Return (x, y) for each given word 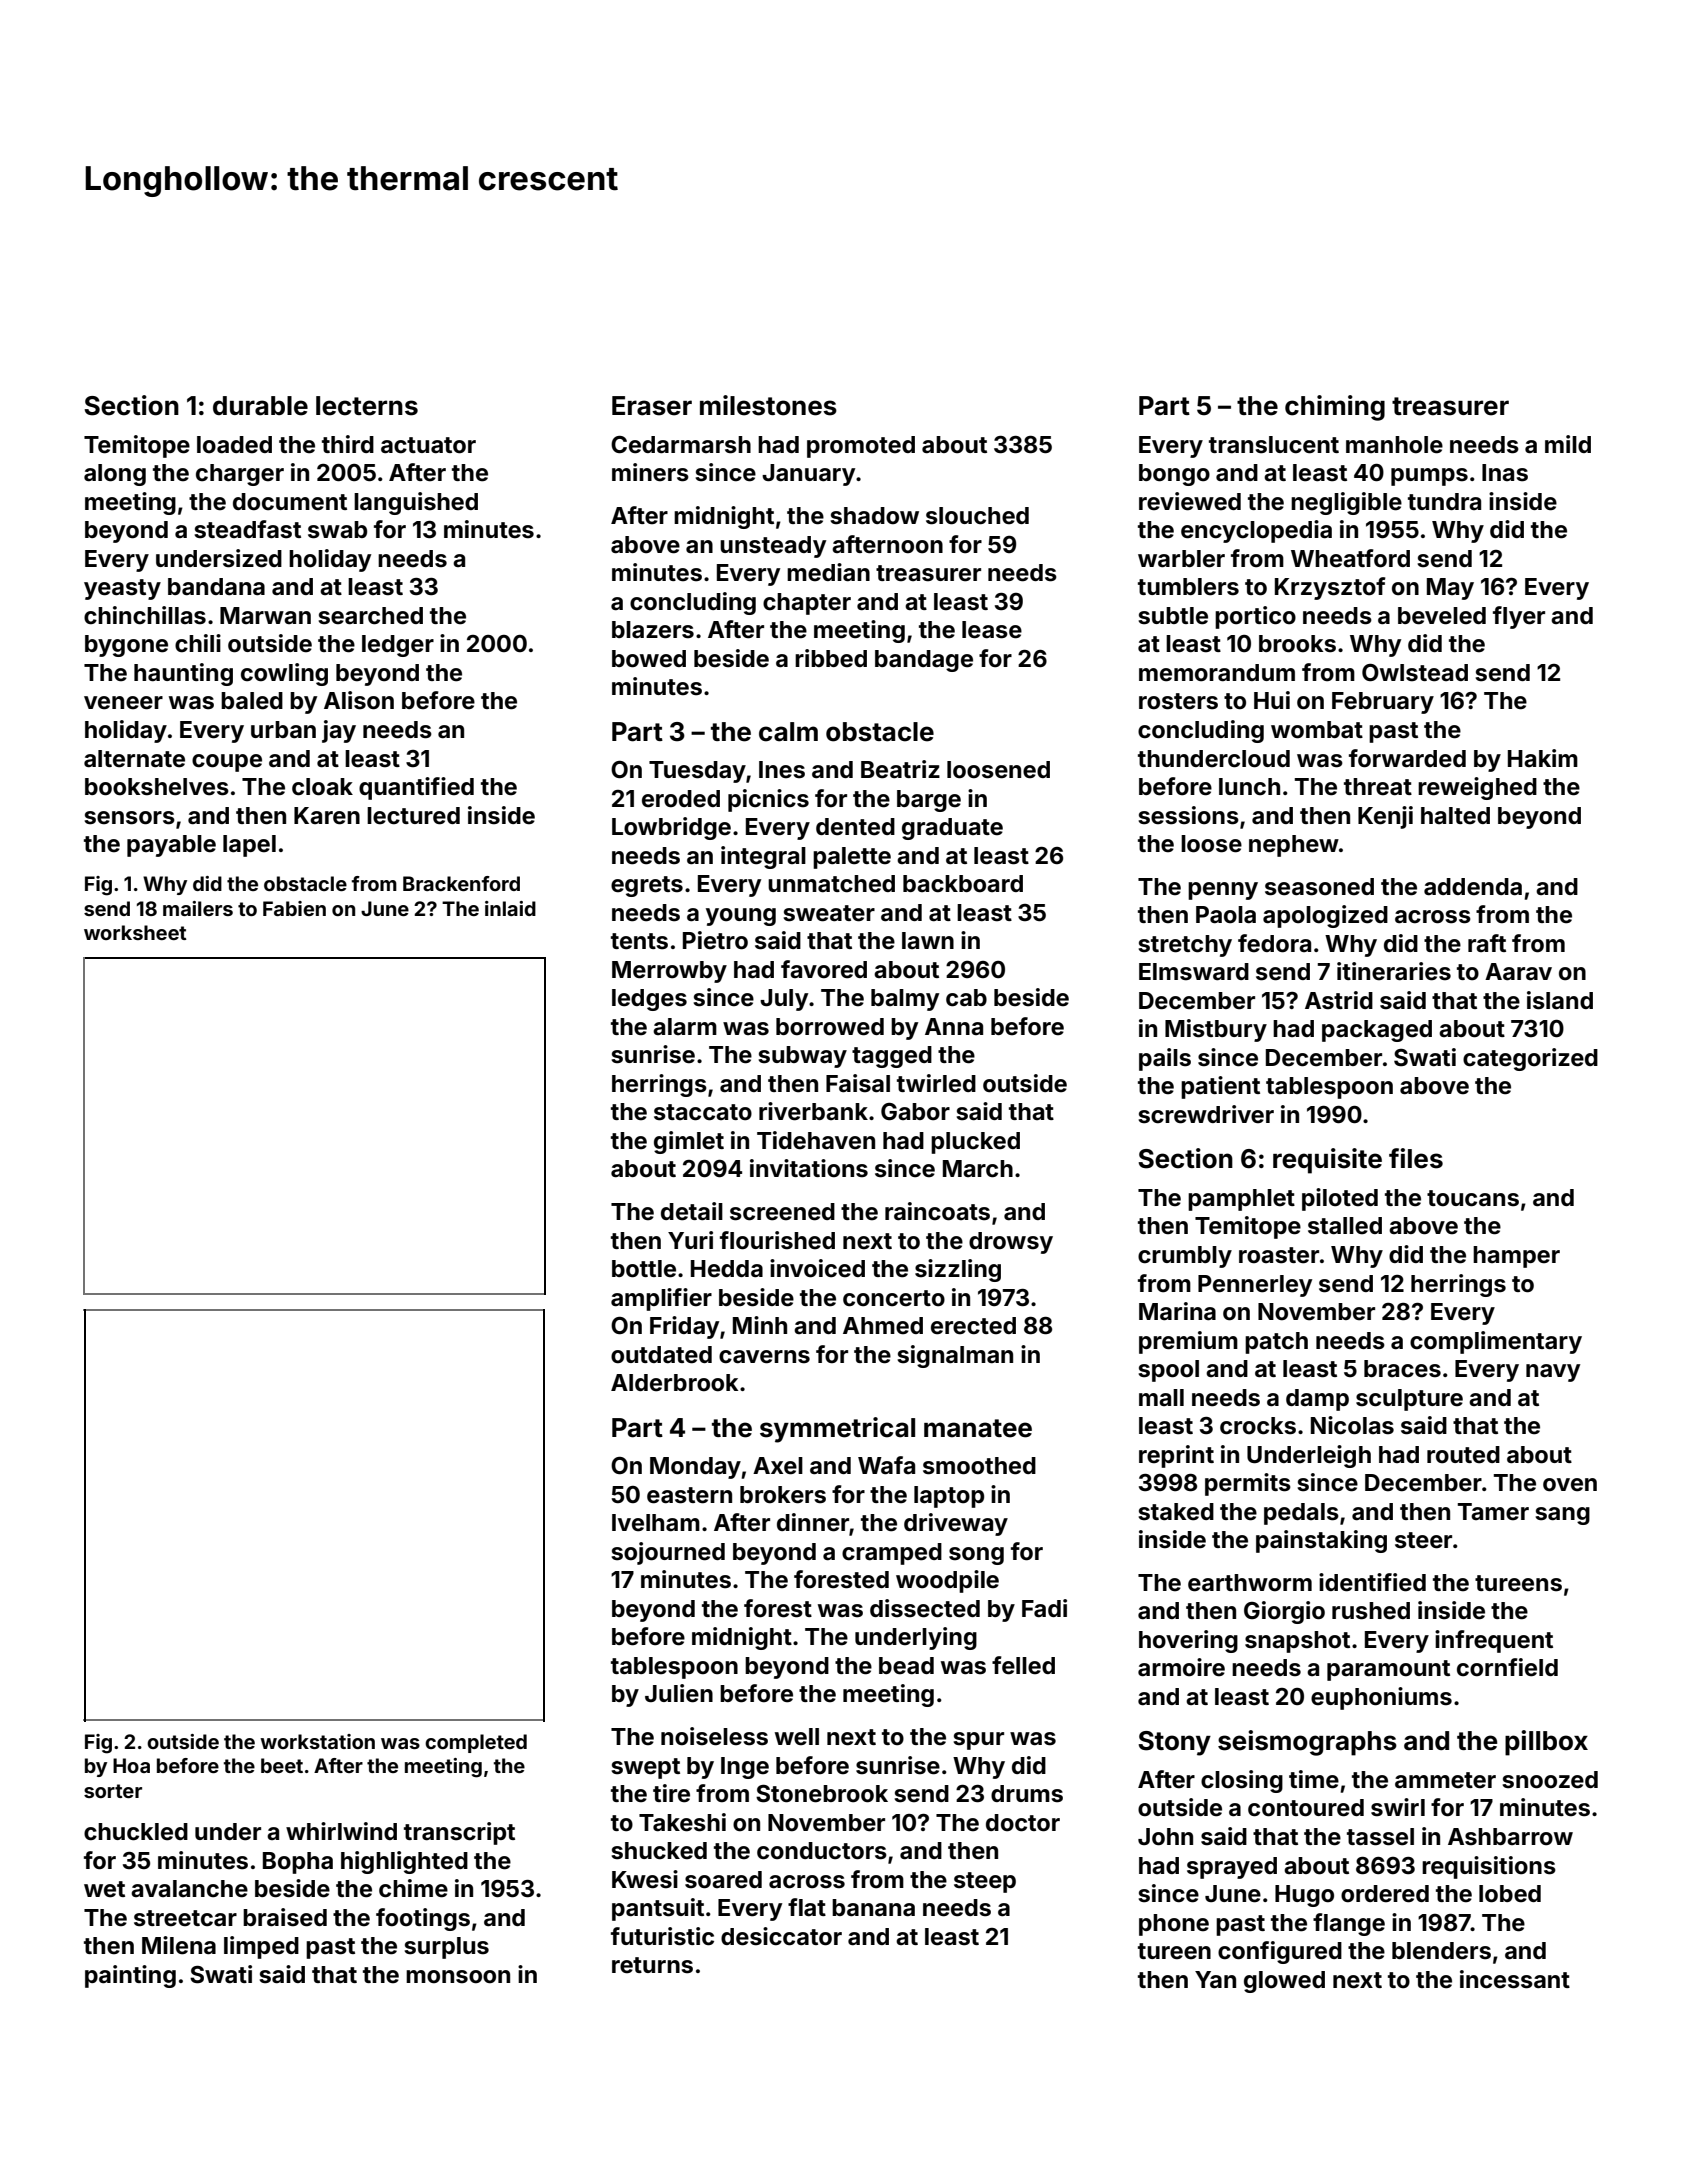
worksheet (135, 932)
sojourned (668, 1553)
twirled (936, 1083)
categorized (1530, 1059)
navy (1553, 1373)
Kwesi (645, 1879)
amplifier (661, 1299)
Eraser (652, 406)
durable (260, 406)
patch (1276, 1343)
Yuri (690, 1240)
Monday (695, 1468)
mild (1568, 444)
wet (104, 1889)
